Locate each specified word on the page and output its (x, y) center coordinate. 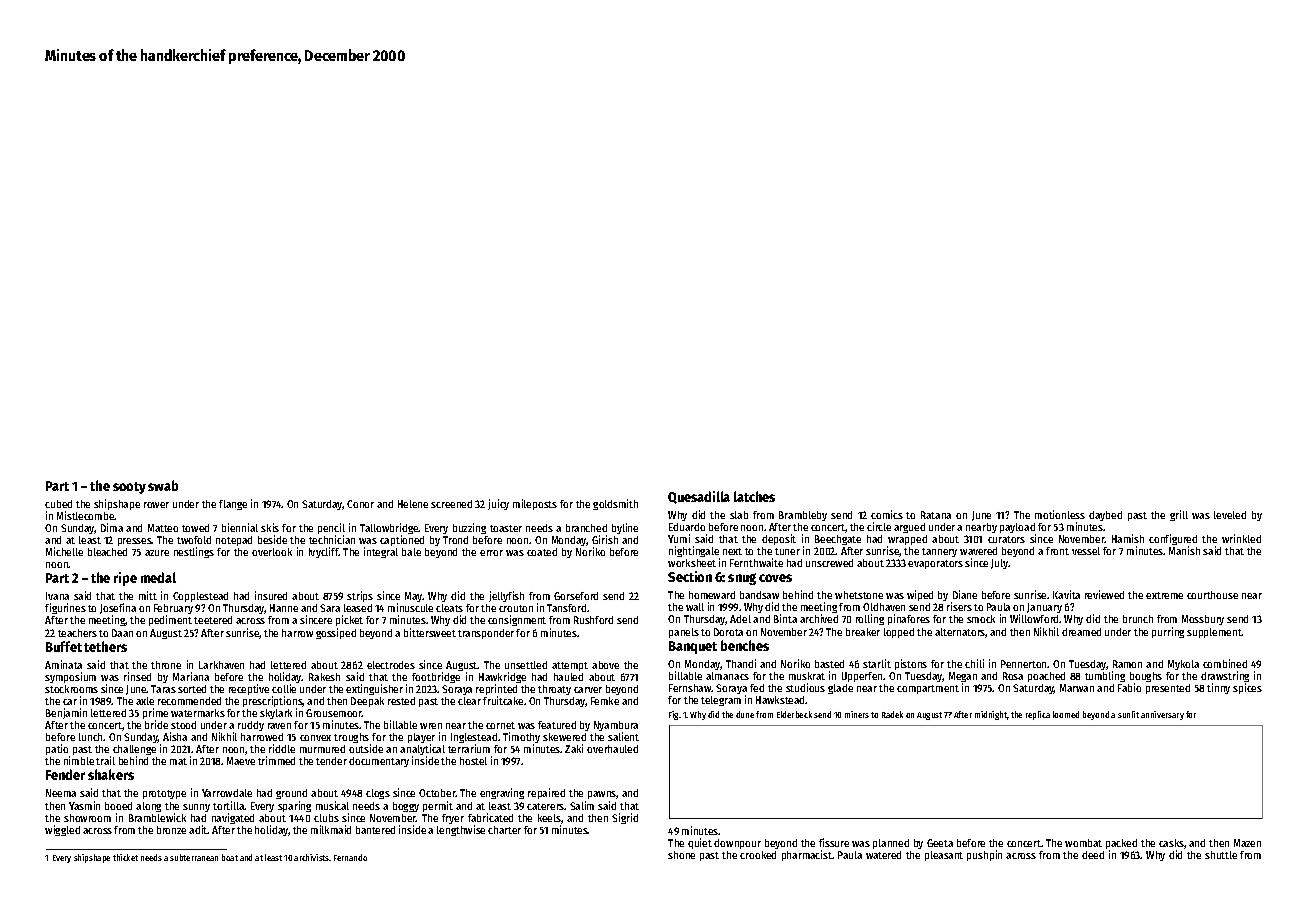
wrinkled (1241, 538)
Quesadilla (699, 497)
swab (163, 485)
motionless (1060, 514)
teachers (77, 633)
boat (230, 857)
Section (690, 576)
